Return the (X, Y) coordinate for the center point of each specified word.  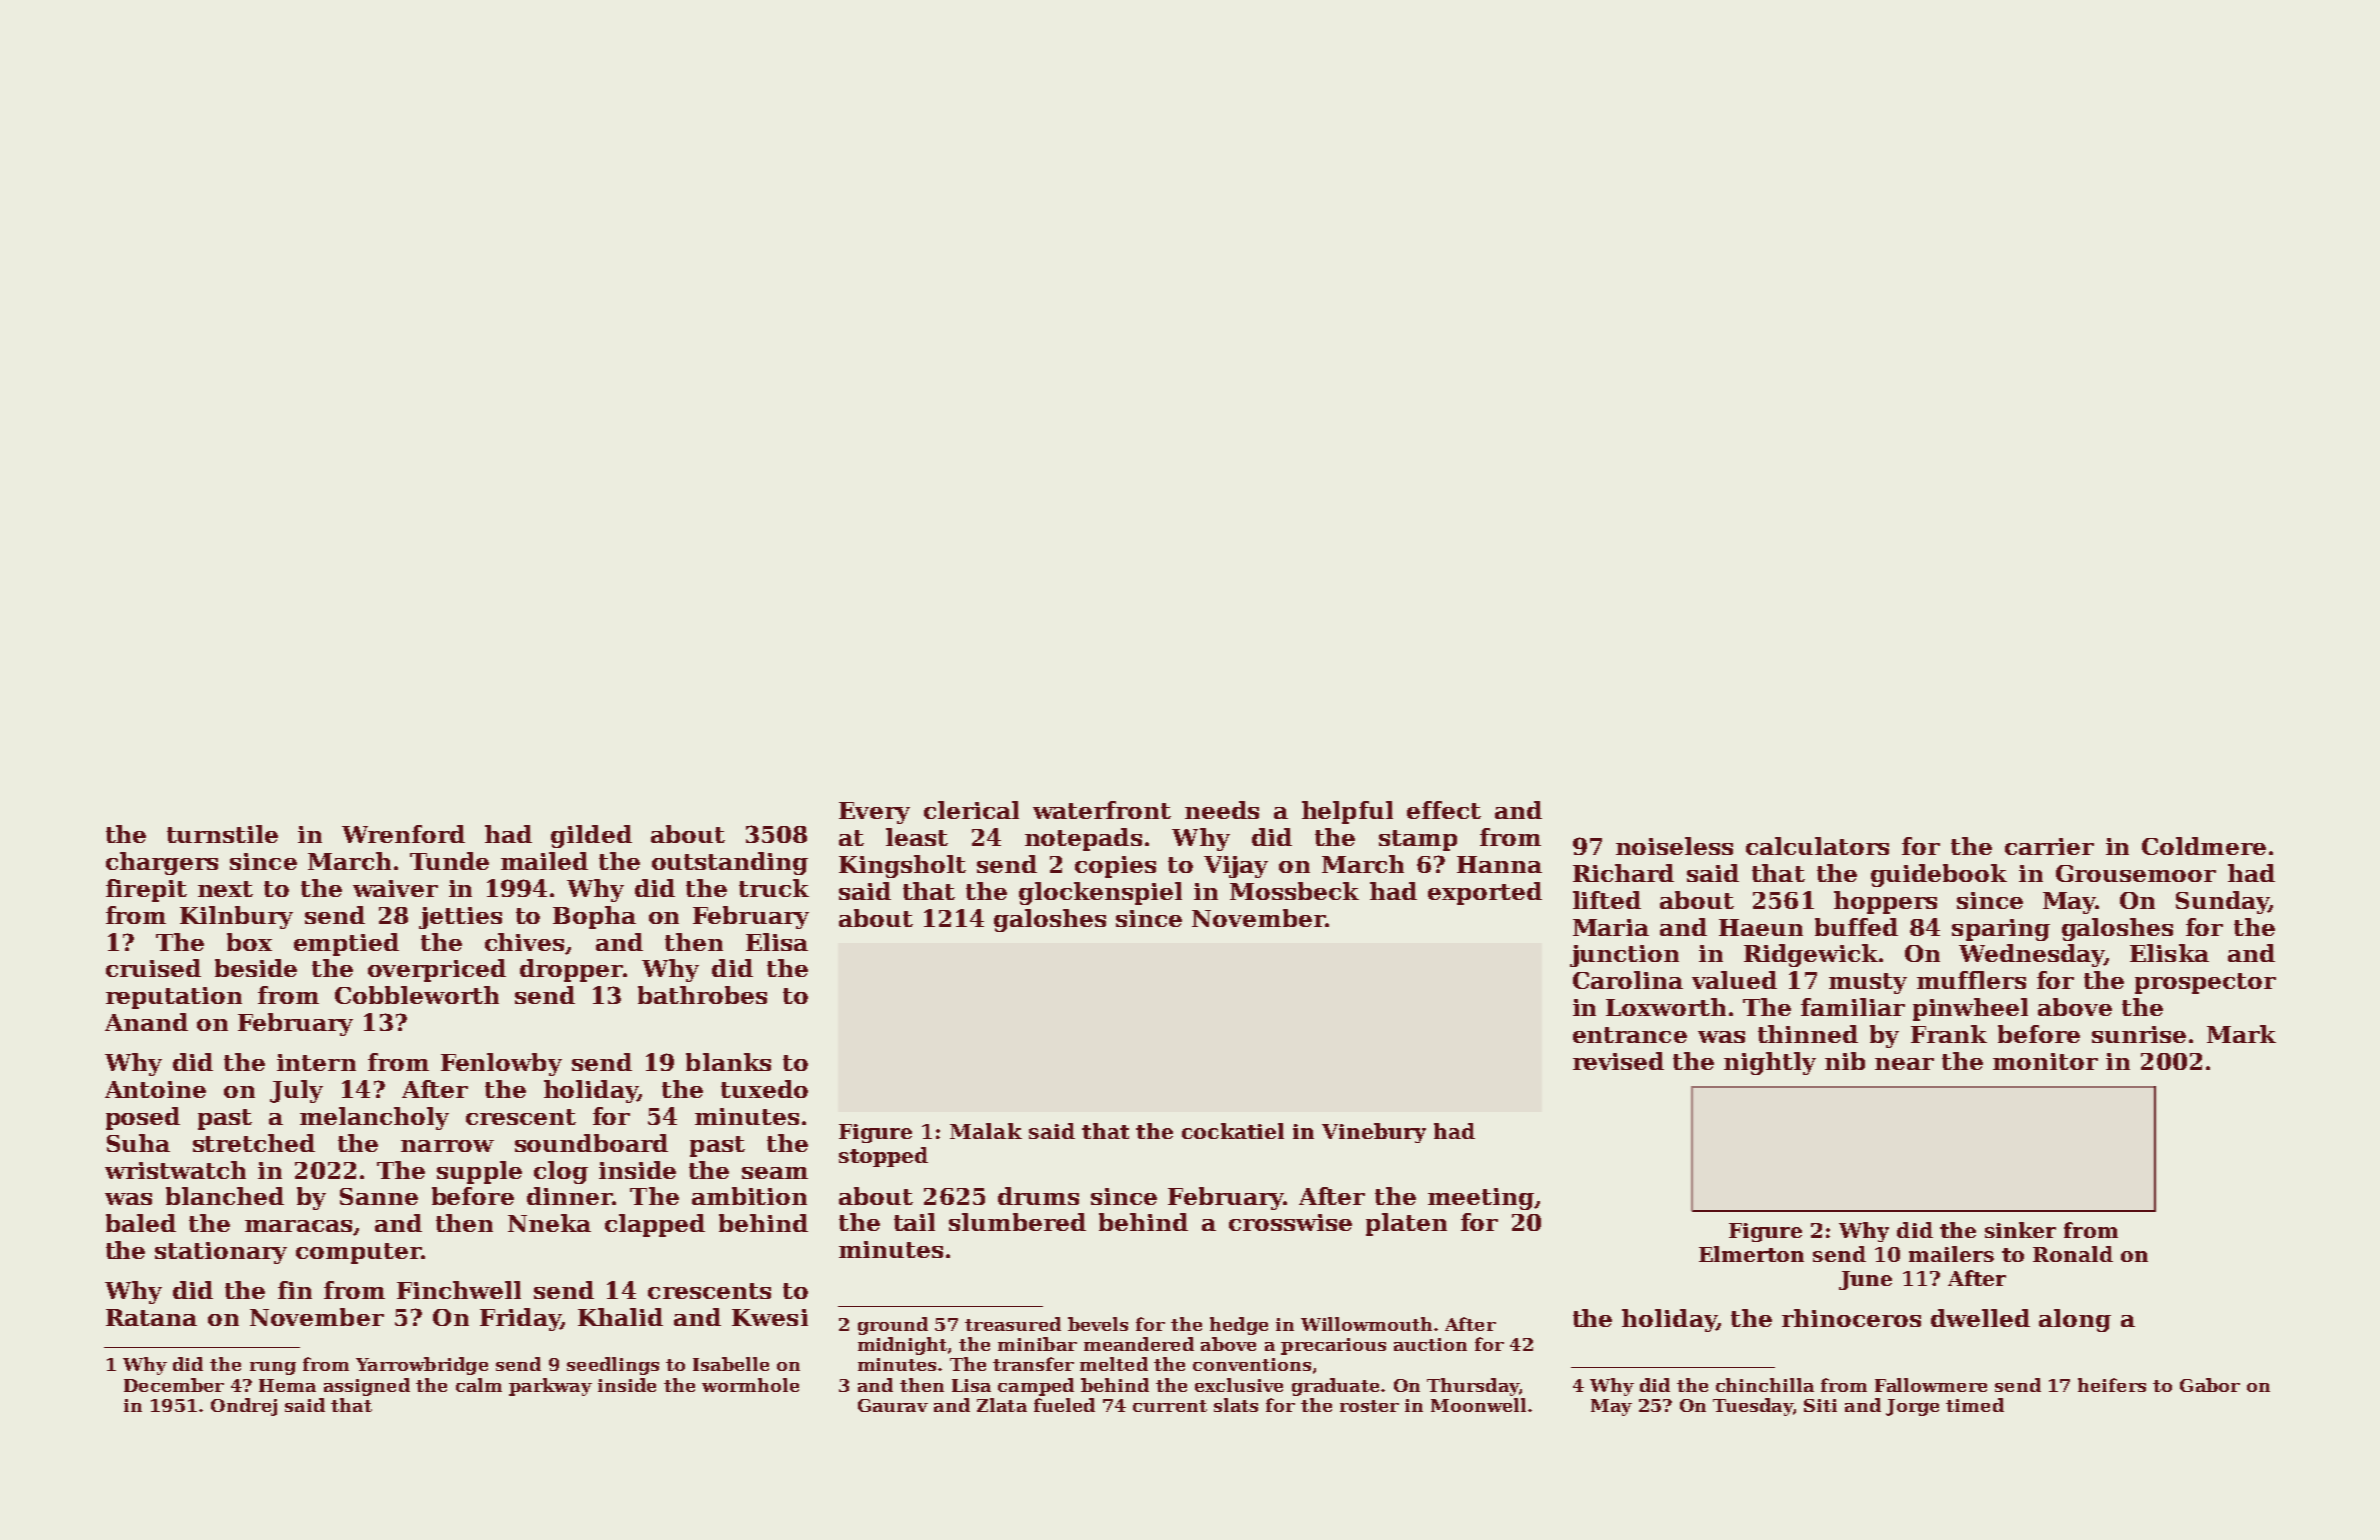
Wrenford (403, 834)
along (2075, 1320)
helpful (1347, 812)
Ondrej (244, 1407)
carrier (2049, 846)
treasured (1013, 1324)
